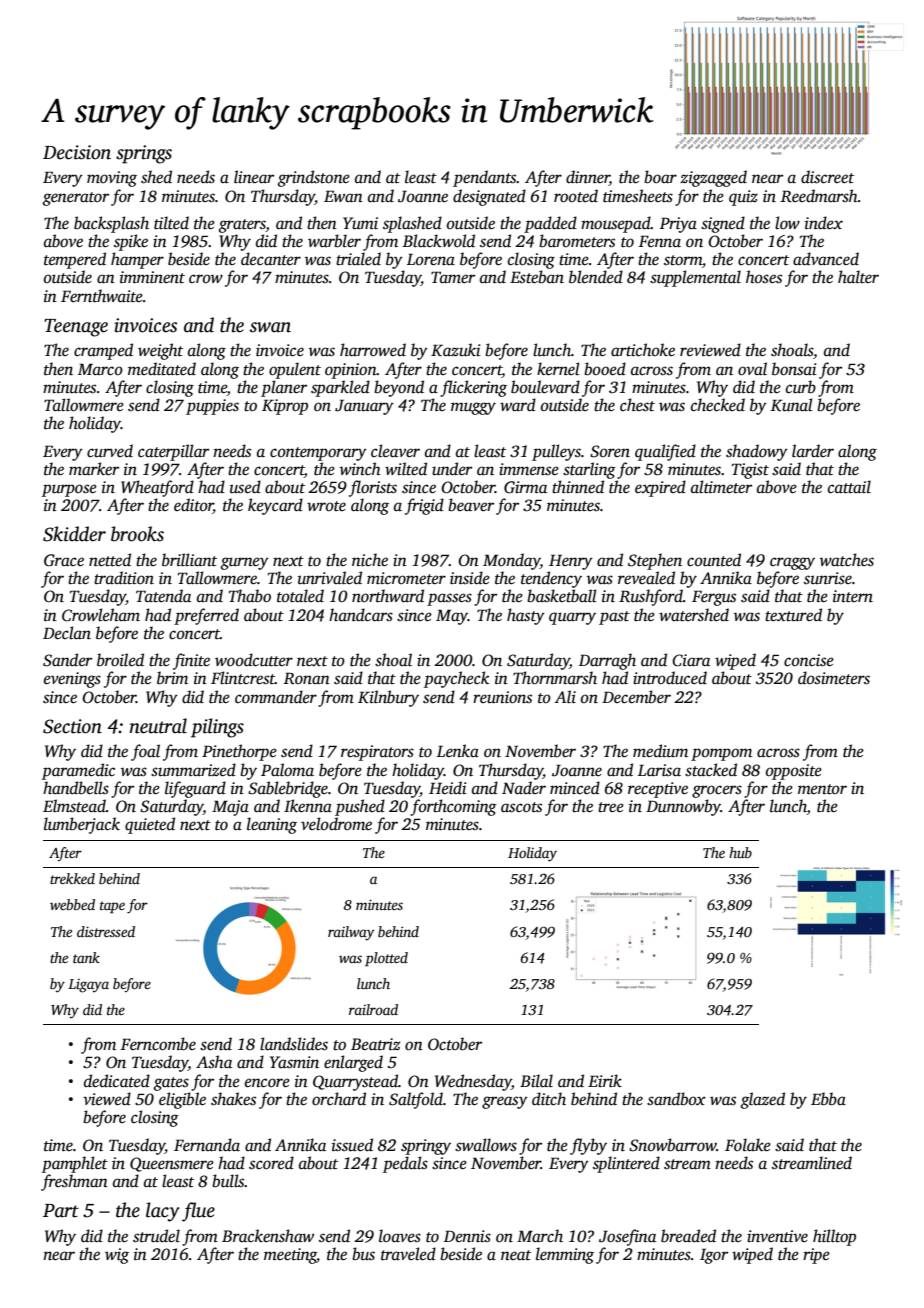 This image has width=924, height=1308. What do you see at coordinates (173, 452) in the image?
I see `caterpillar` at bounding box center [173, 452].
